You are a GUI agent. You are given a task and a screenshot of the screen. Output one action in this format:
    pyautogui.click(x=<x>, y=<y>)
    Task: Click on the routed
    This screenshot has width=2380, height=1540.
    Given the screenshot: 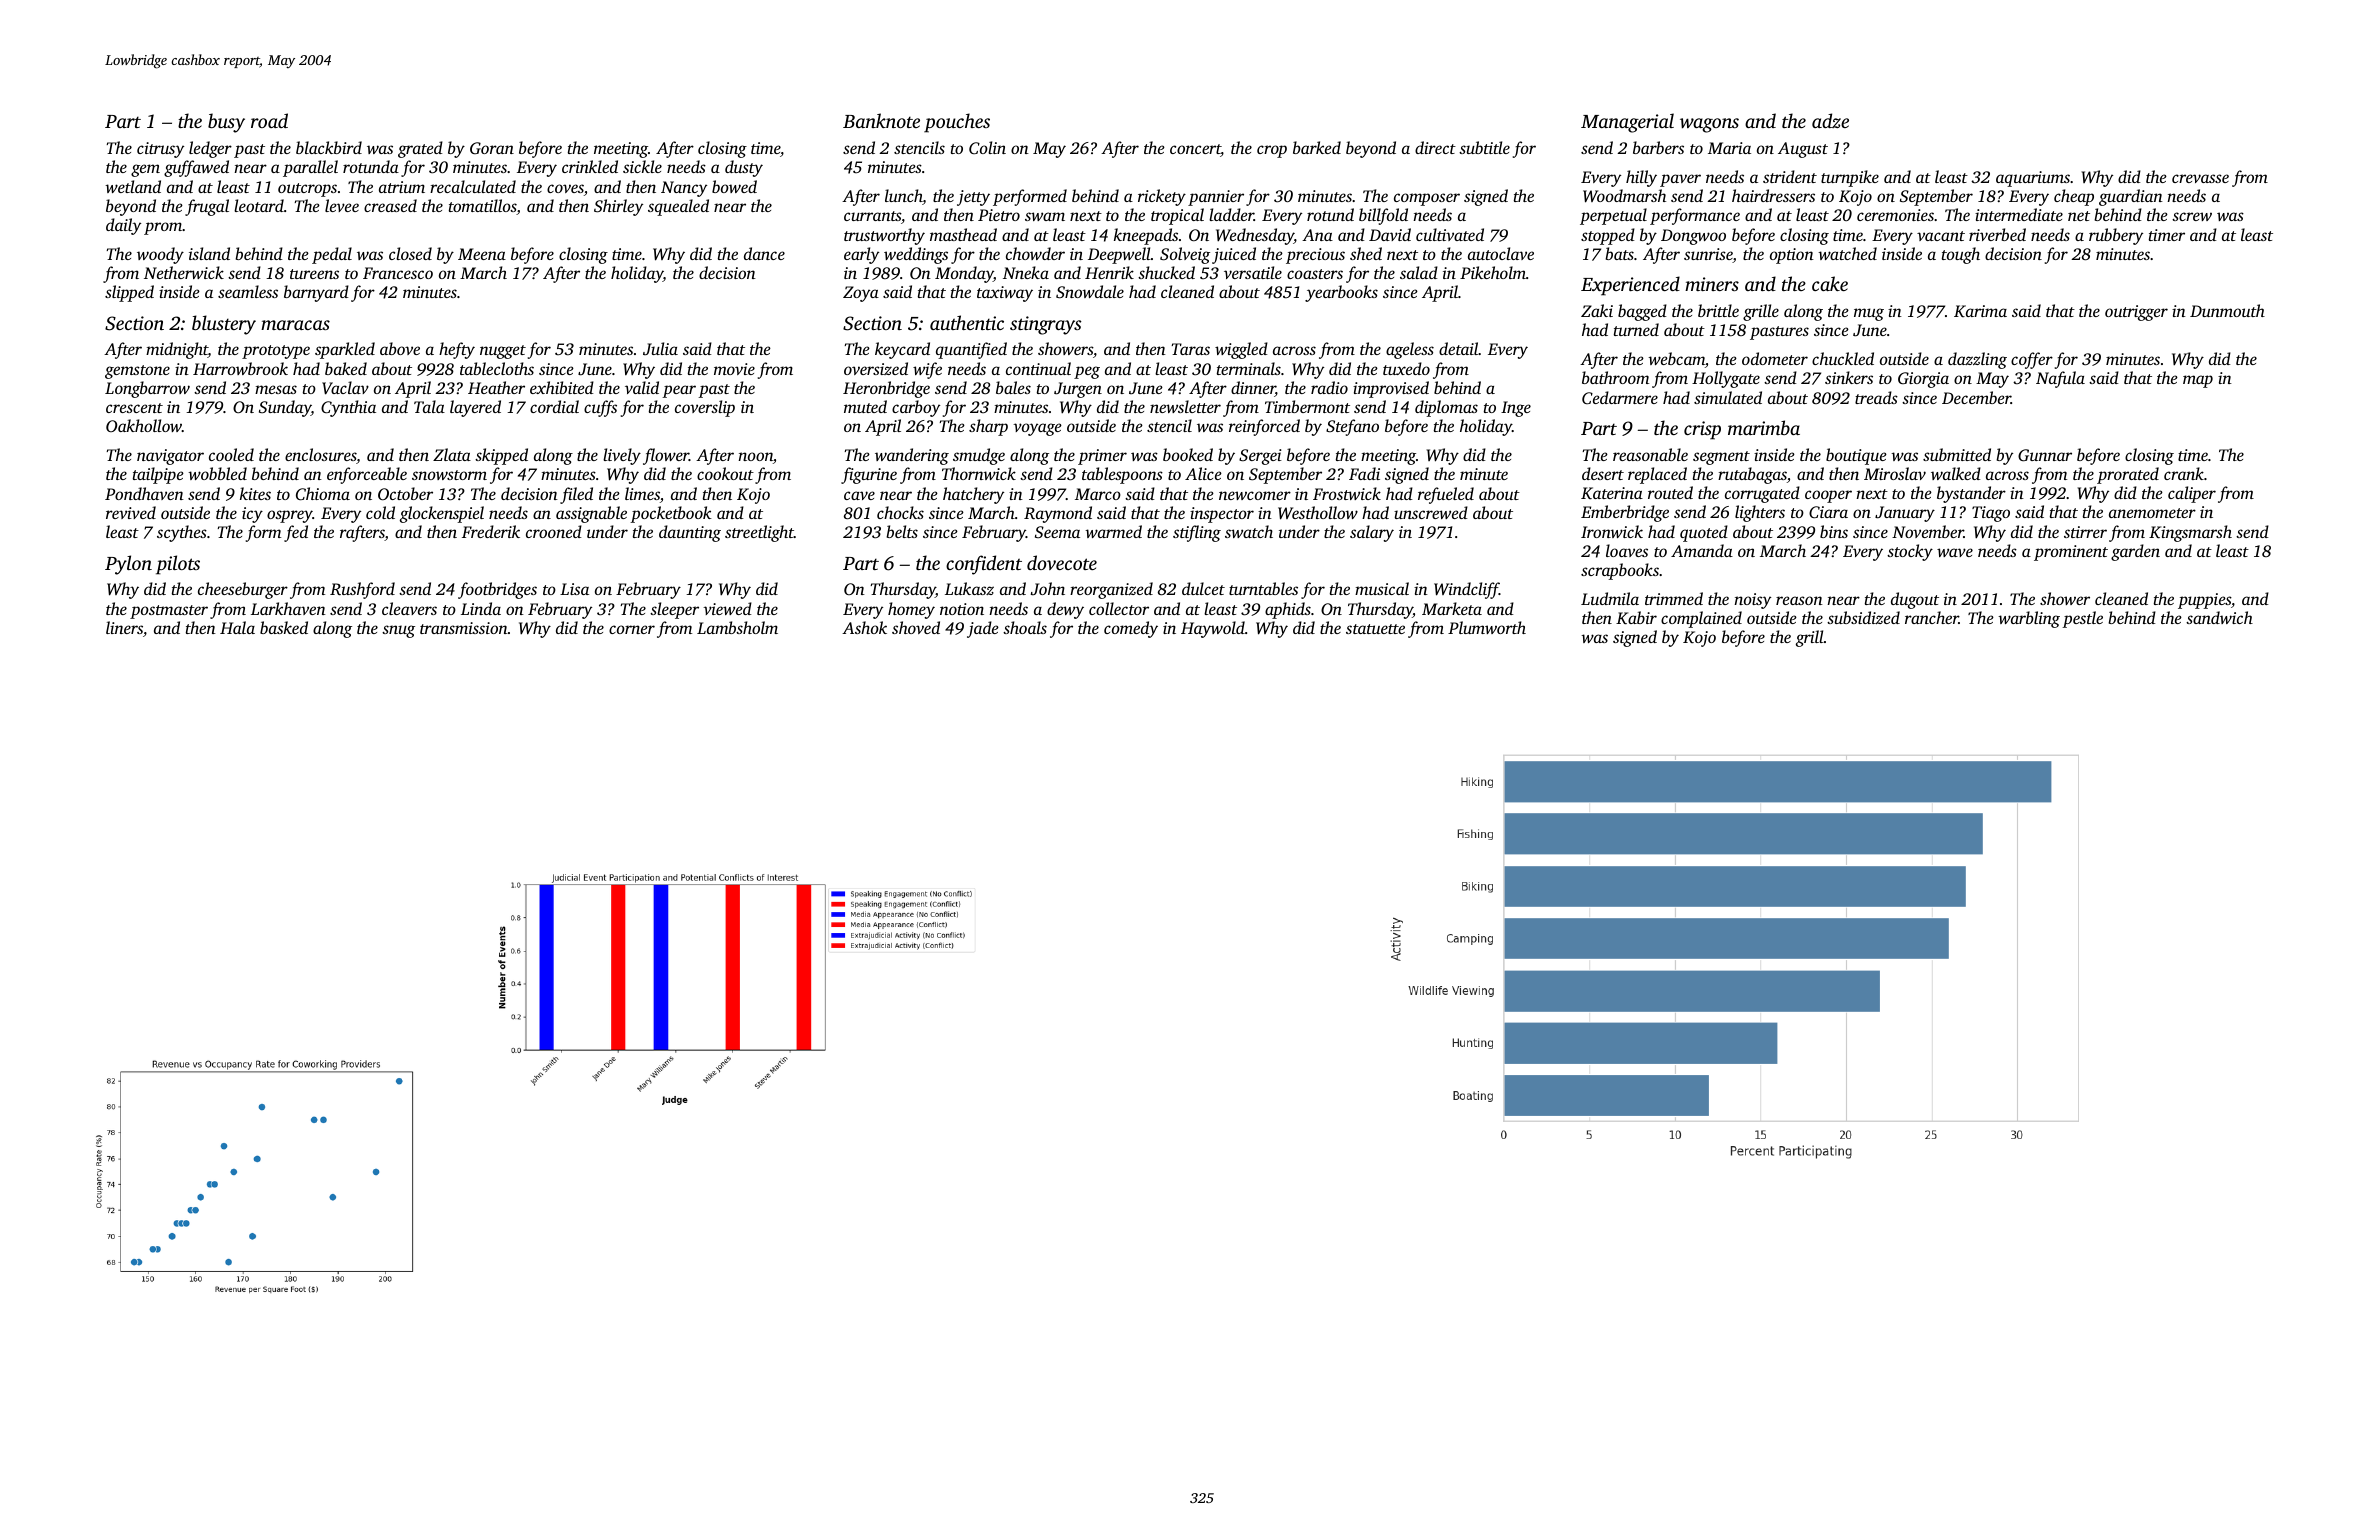 What is the action you would take?
    pyautogui.click(x=1670, y=492)
